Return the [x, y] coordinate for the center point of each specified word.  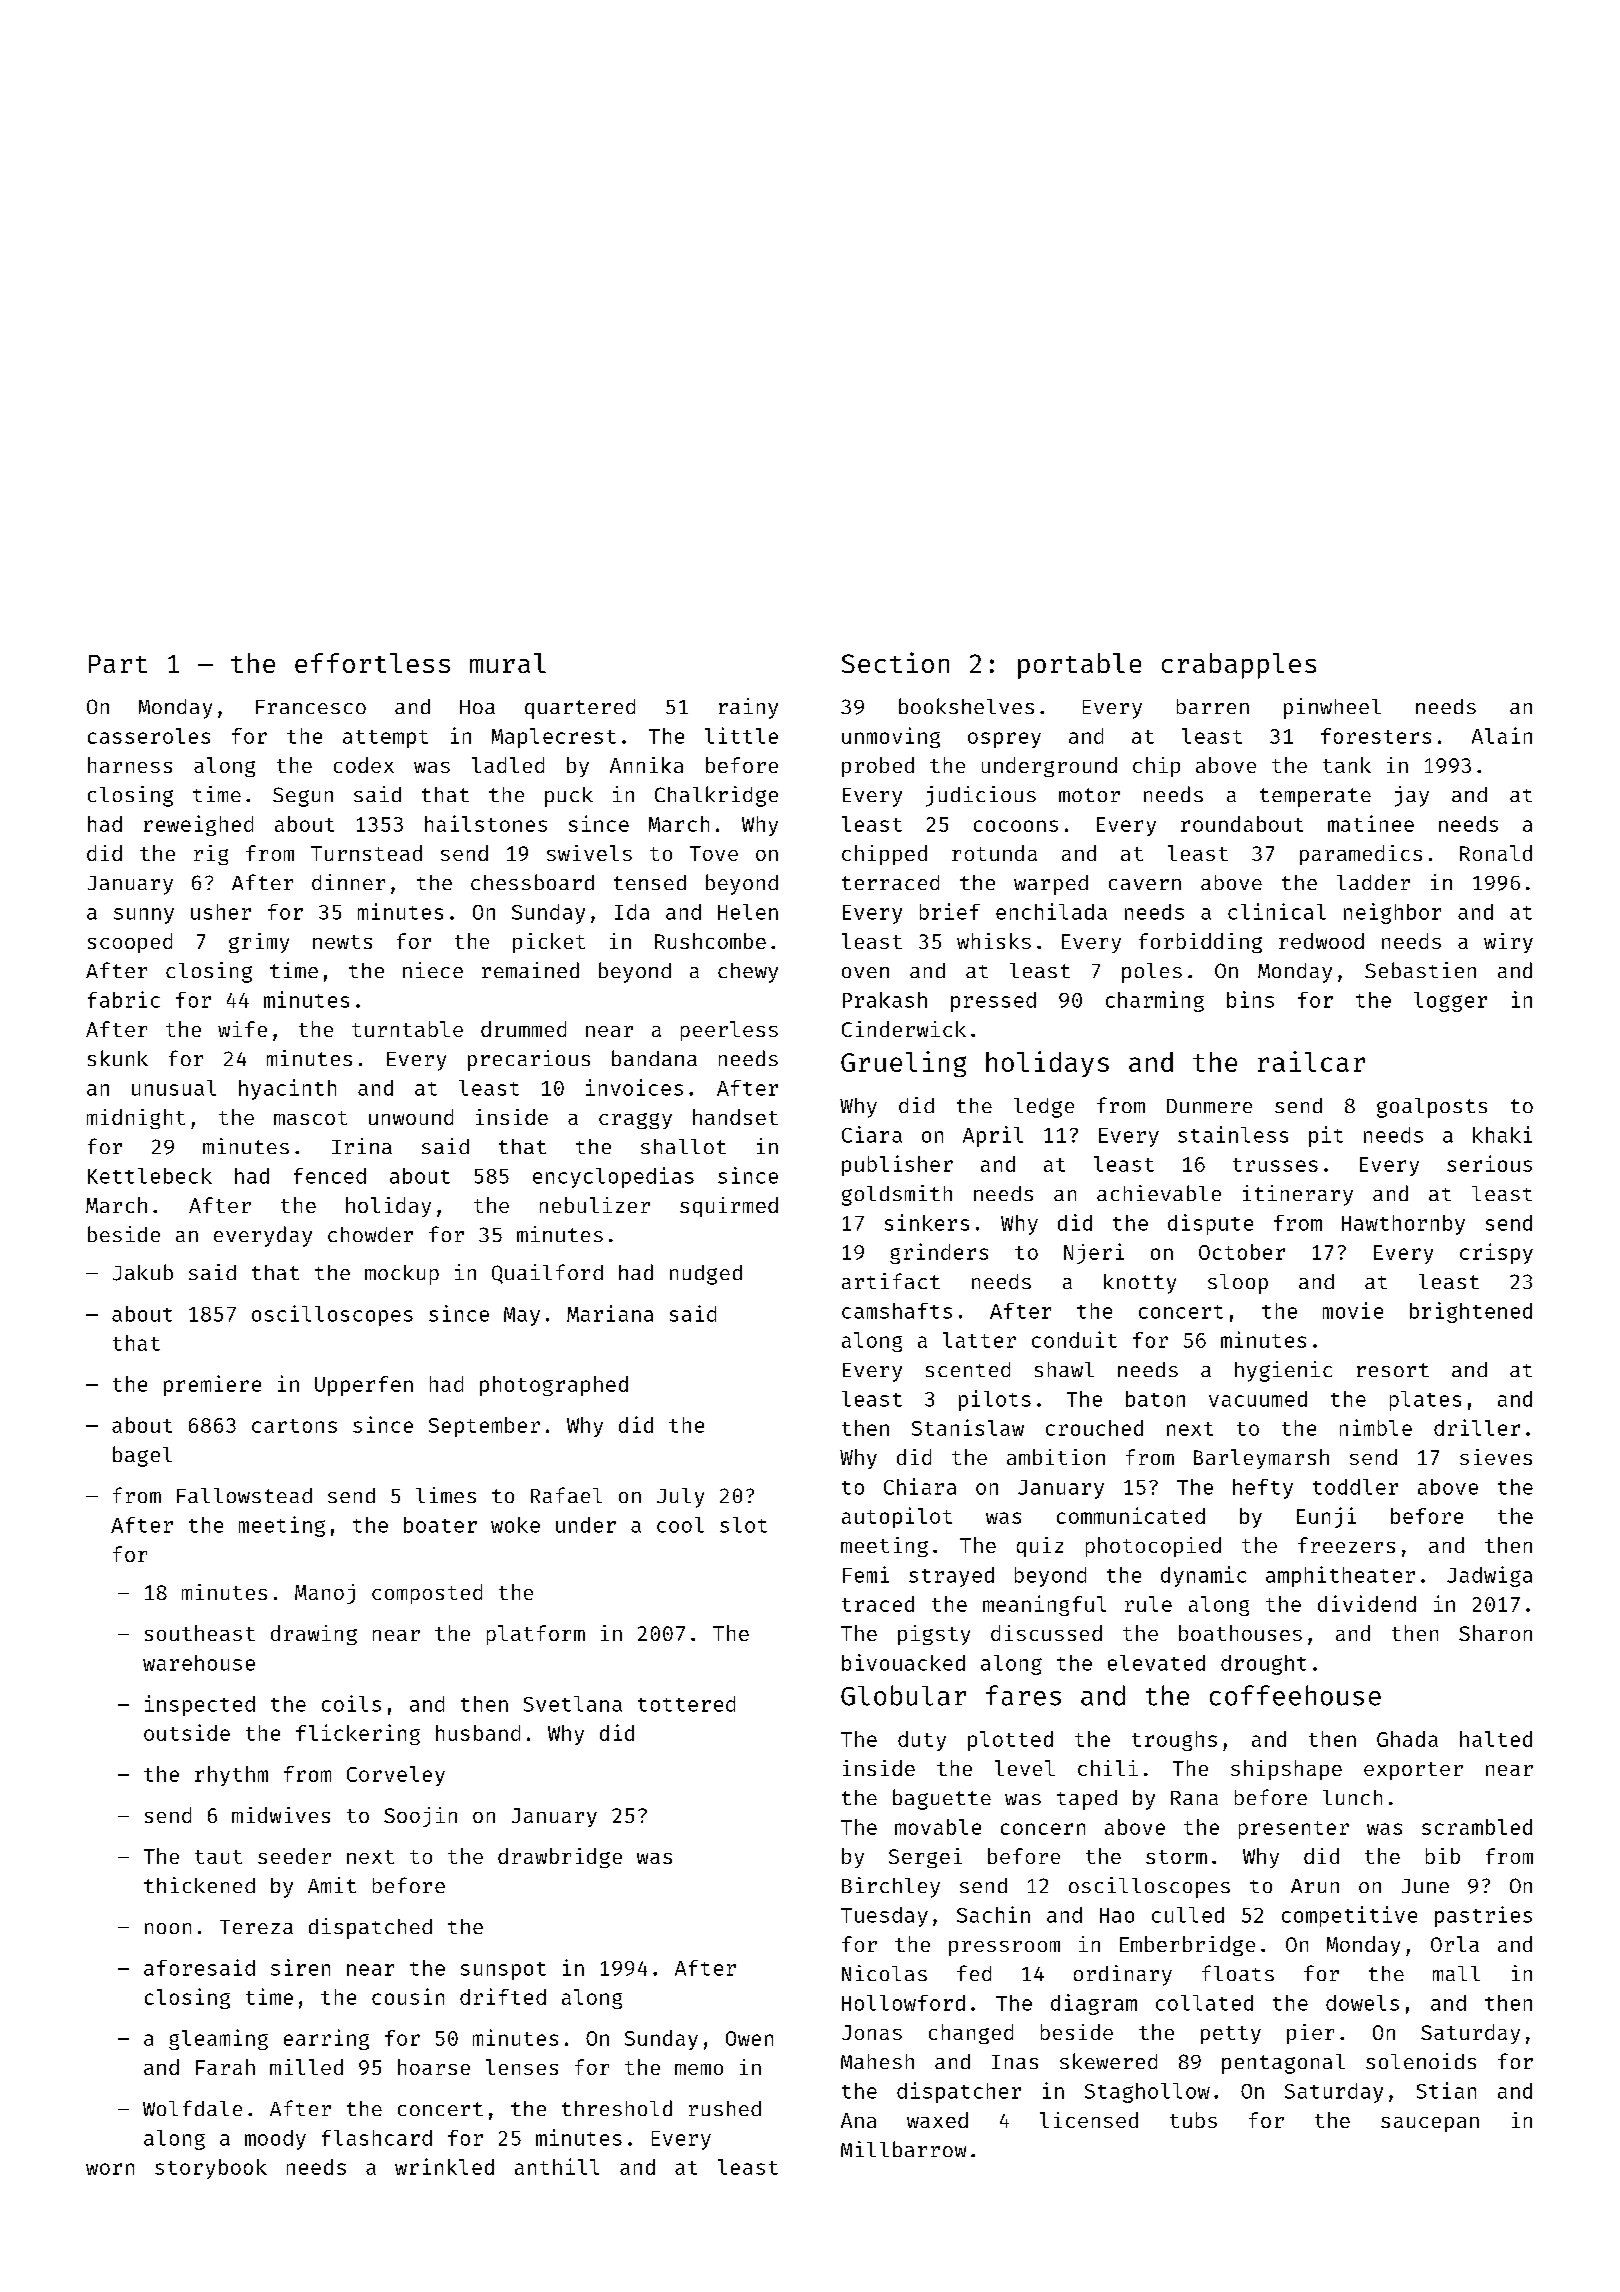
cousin [408, 1996]
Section [895, 662]
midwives [281, 1815]
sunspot [503, 1971]
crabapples [1239, 666]
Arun [1315, 1886]
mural [508, 663]
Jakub [143, 1272]
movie [1353, 1310]
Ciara [872, 1134]
